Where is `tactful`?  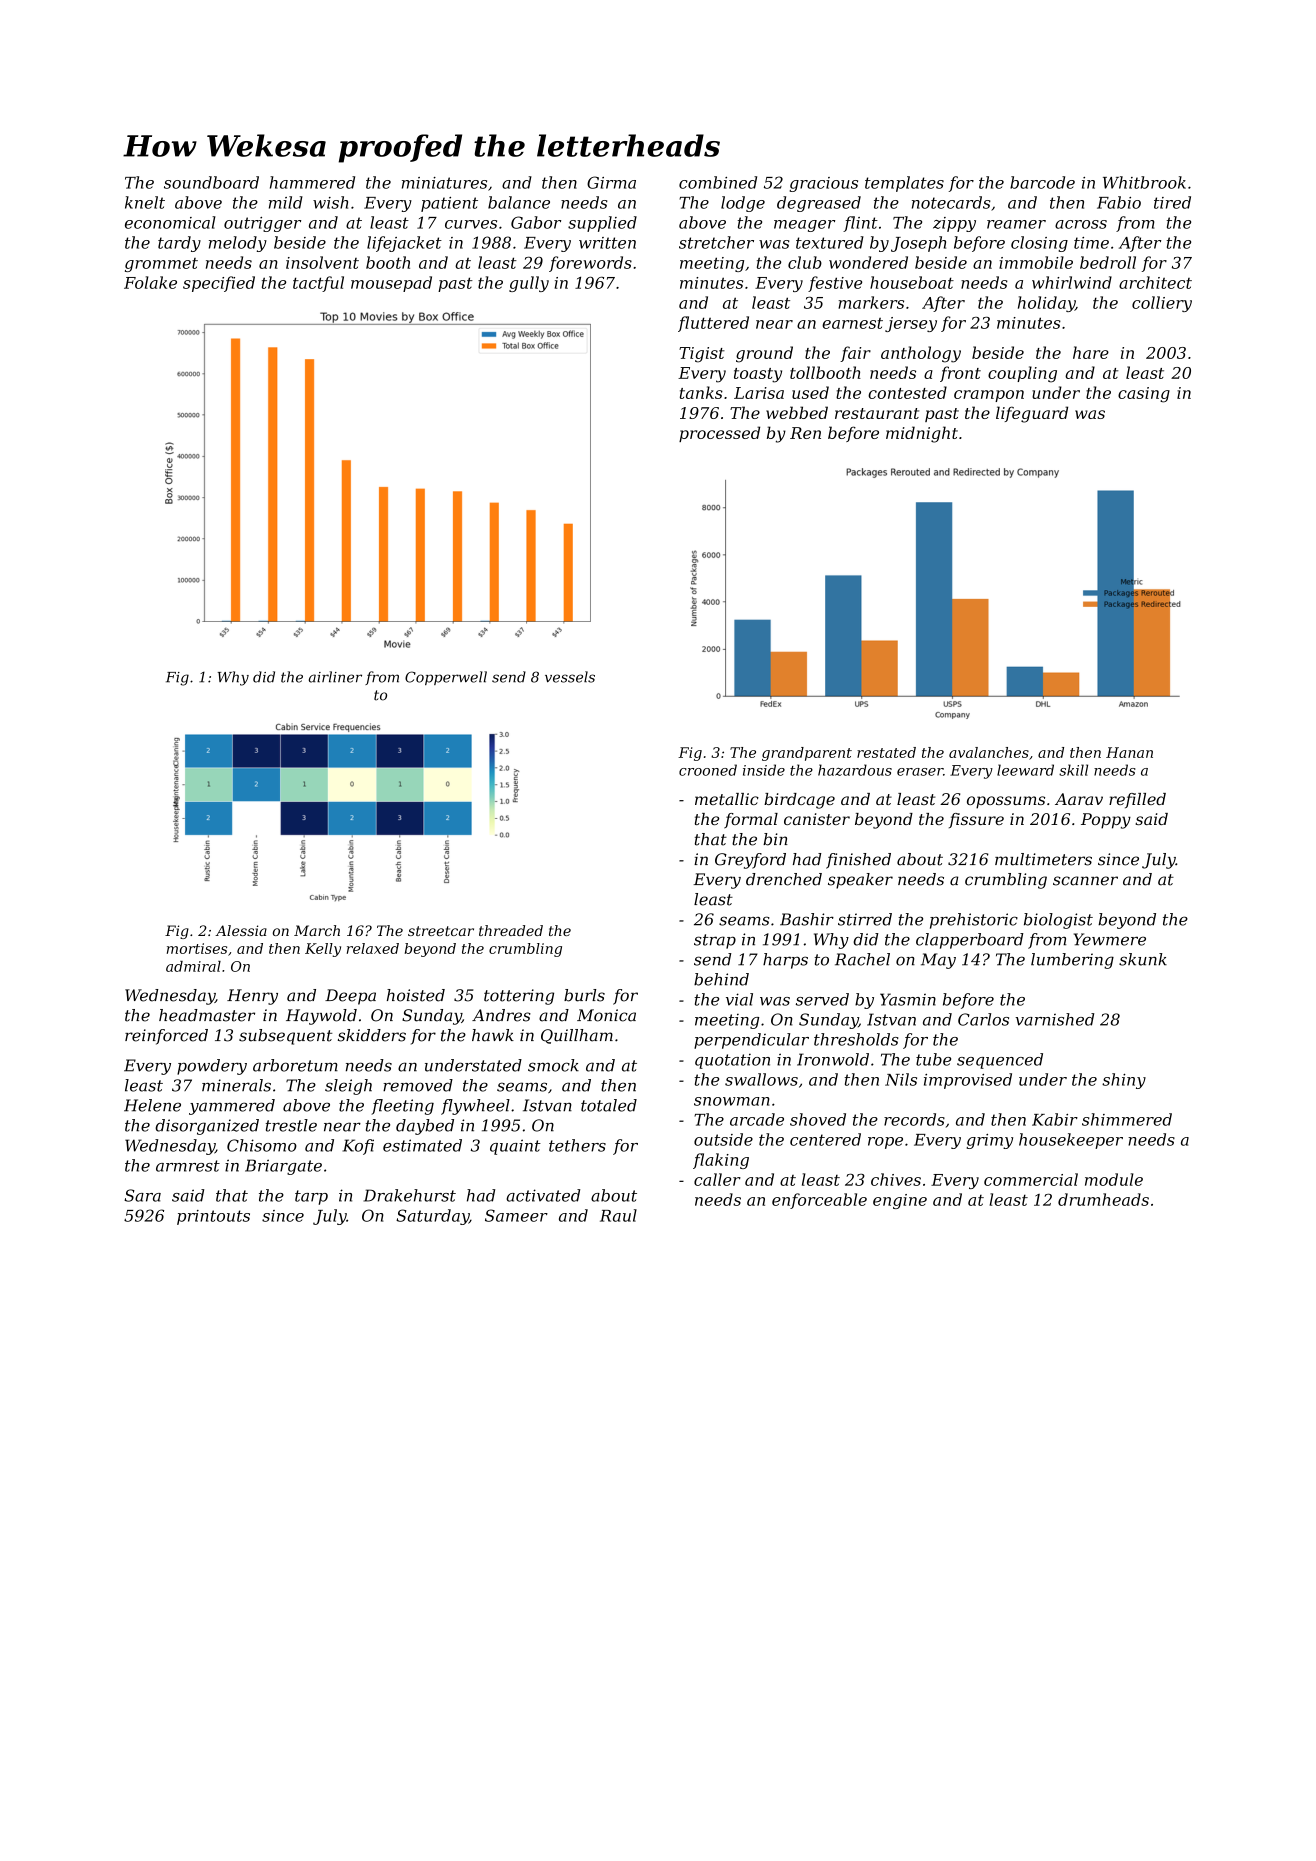 tactful is located at coordinates (318, 284).
